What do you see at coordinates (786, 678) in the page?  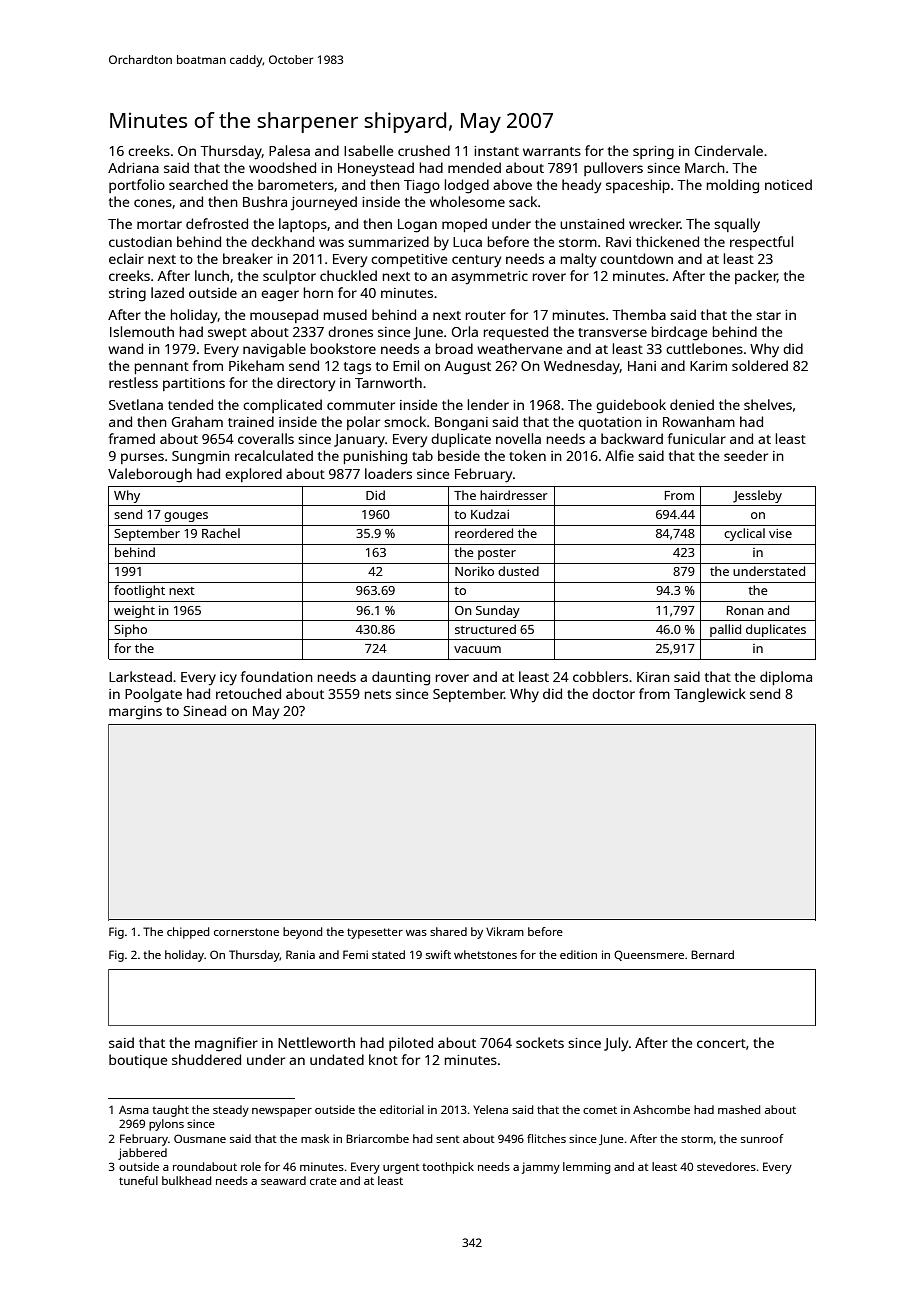 I see `diploma` at bounding box center [786, 678].
